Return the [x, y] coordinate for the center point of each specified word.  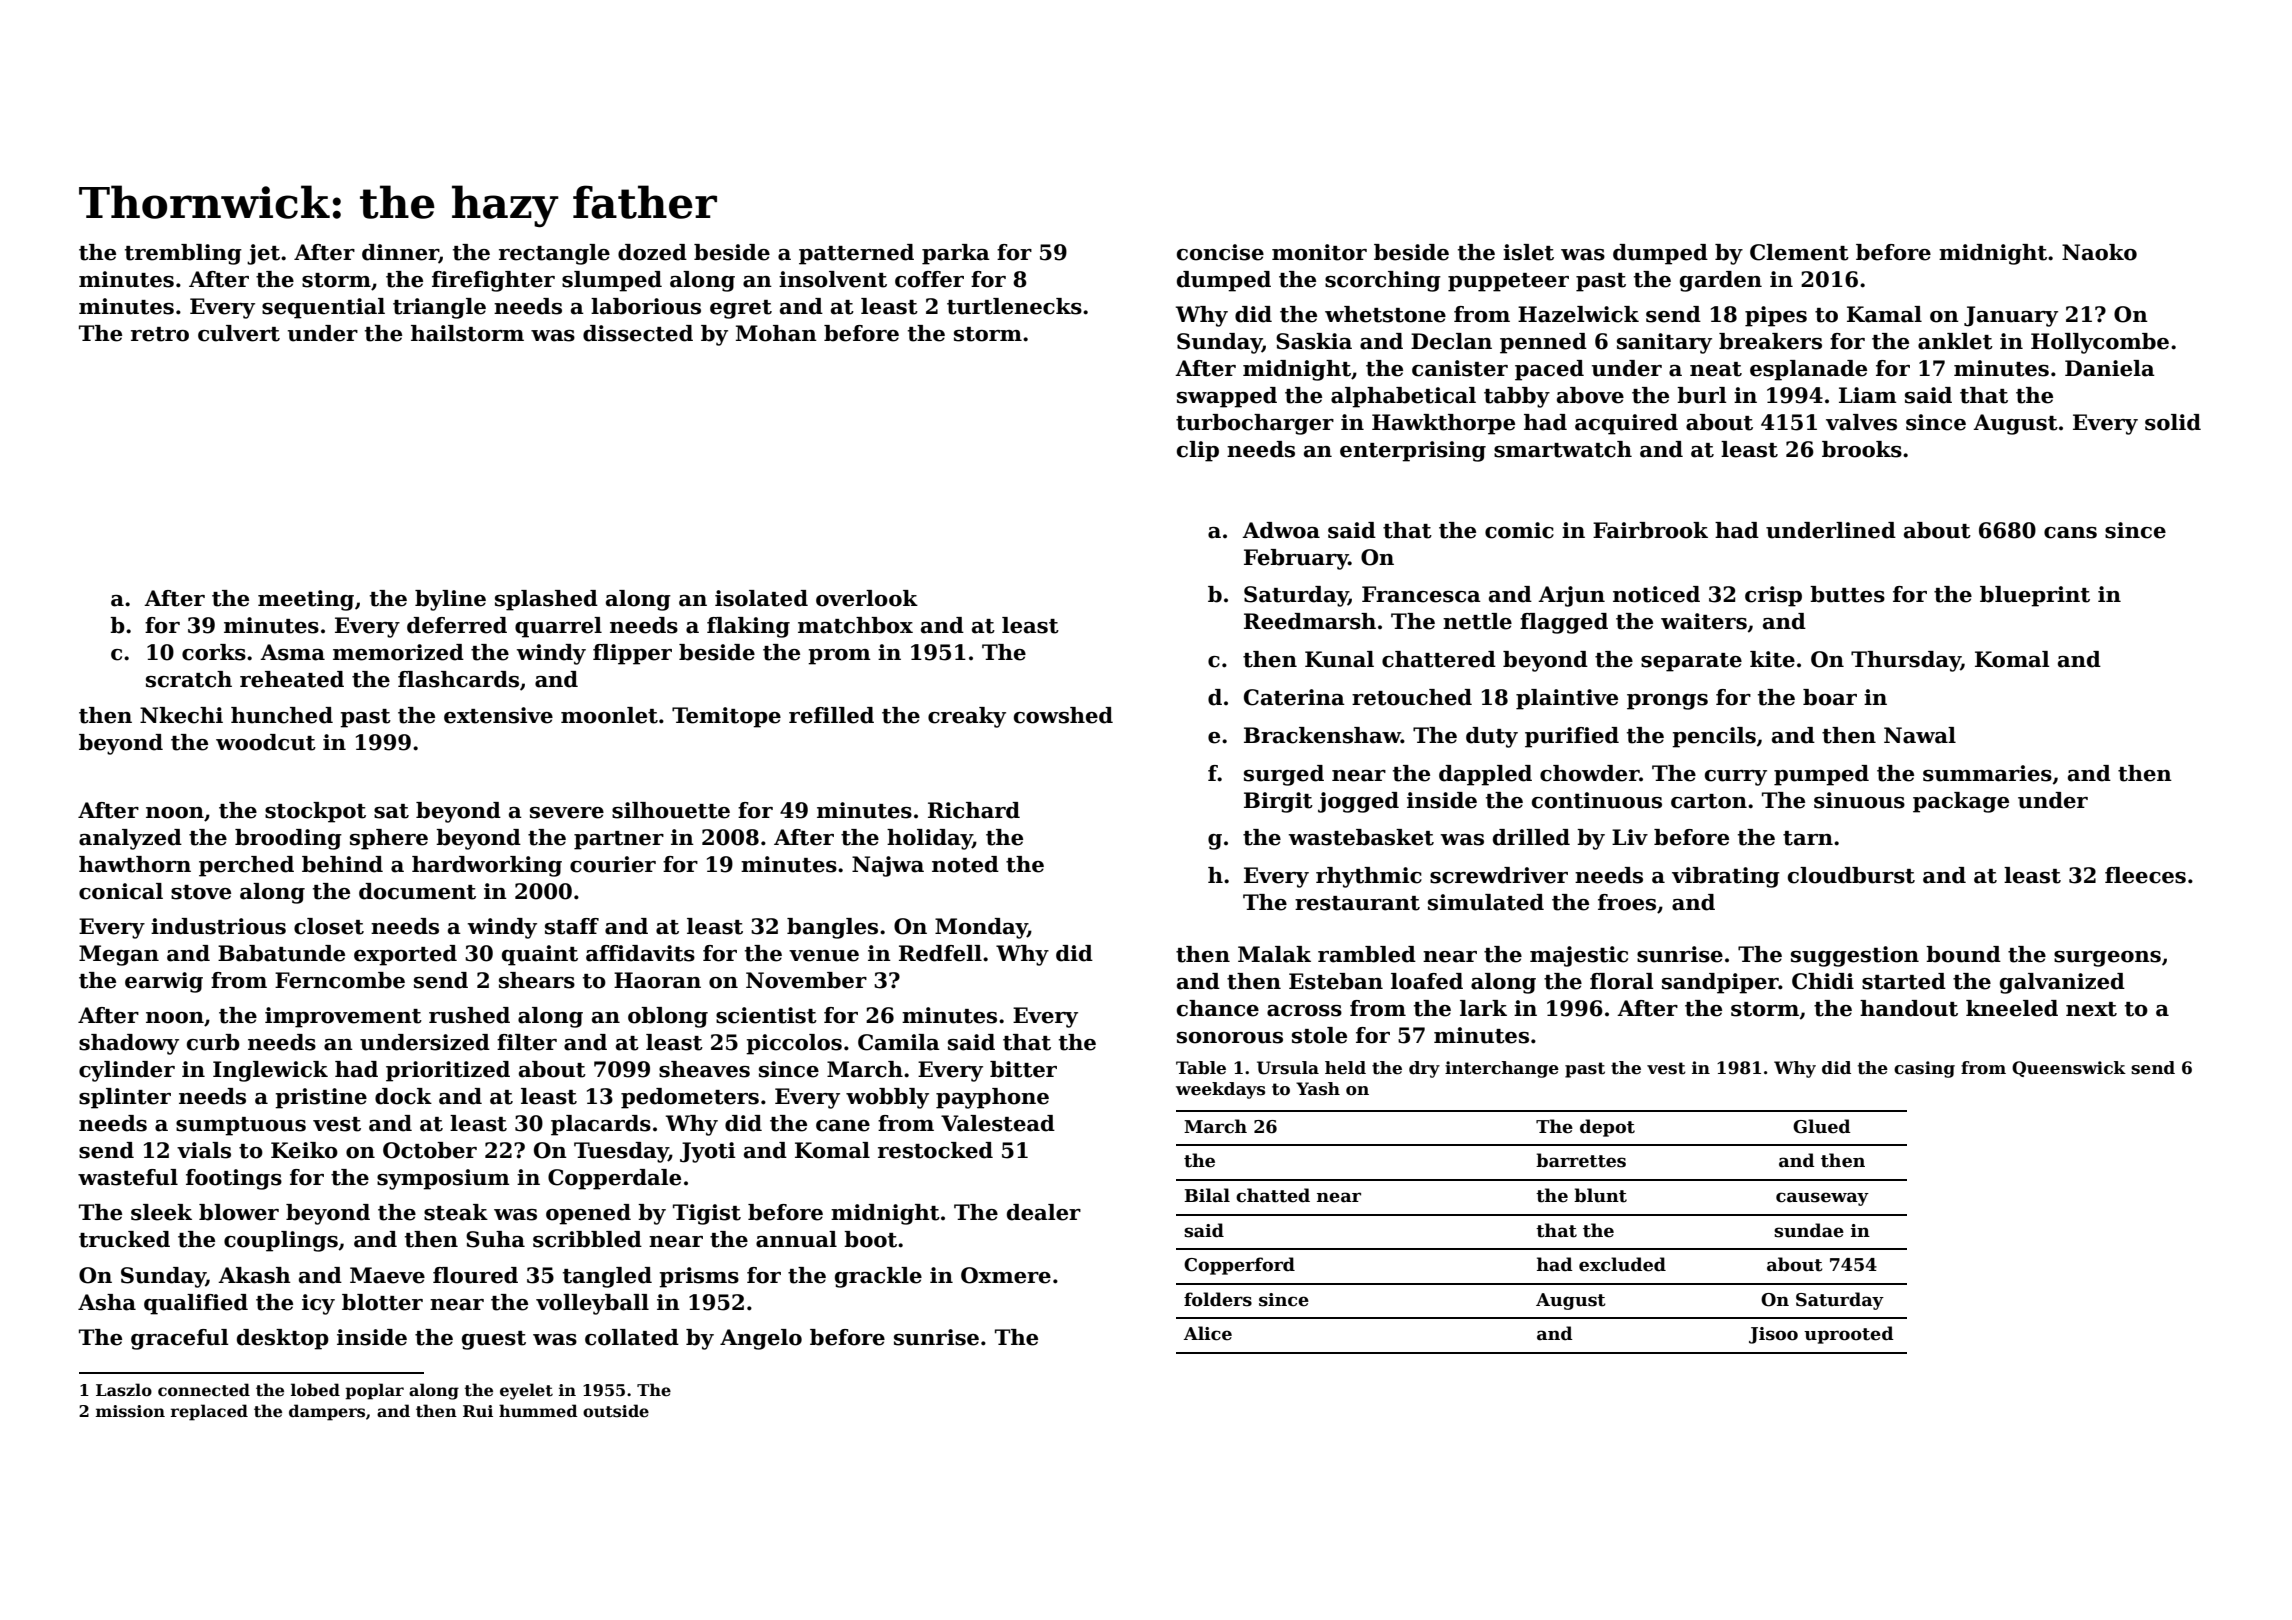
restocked [935, 1150]
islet [1528, 252]
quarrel [558, 627]
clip [1198, 451]
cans [2070, 533]
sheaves [704, 1069]
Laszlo [124, 1390]
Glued [1822, 1126]
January [2011, 316]
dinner [400, 253]
